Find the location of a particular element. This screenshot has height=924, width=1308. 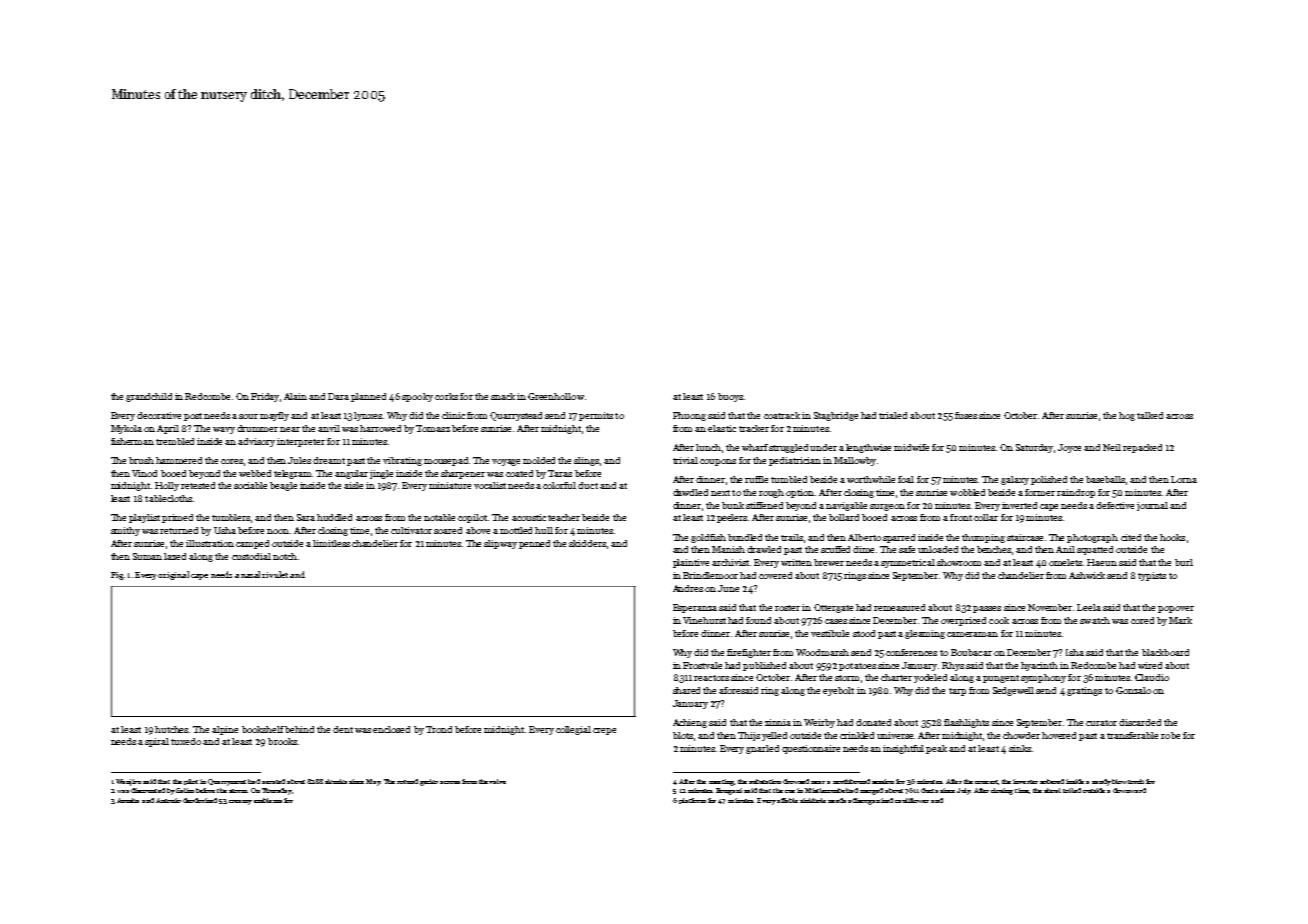

omelets is located at coordinates (1065, 562).
